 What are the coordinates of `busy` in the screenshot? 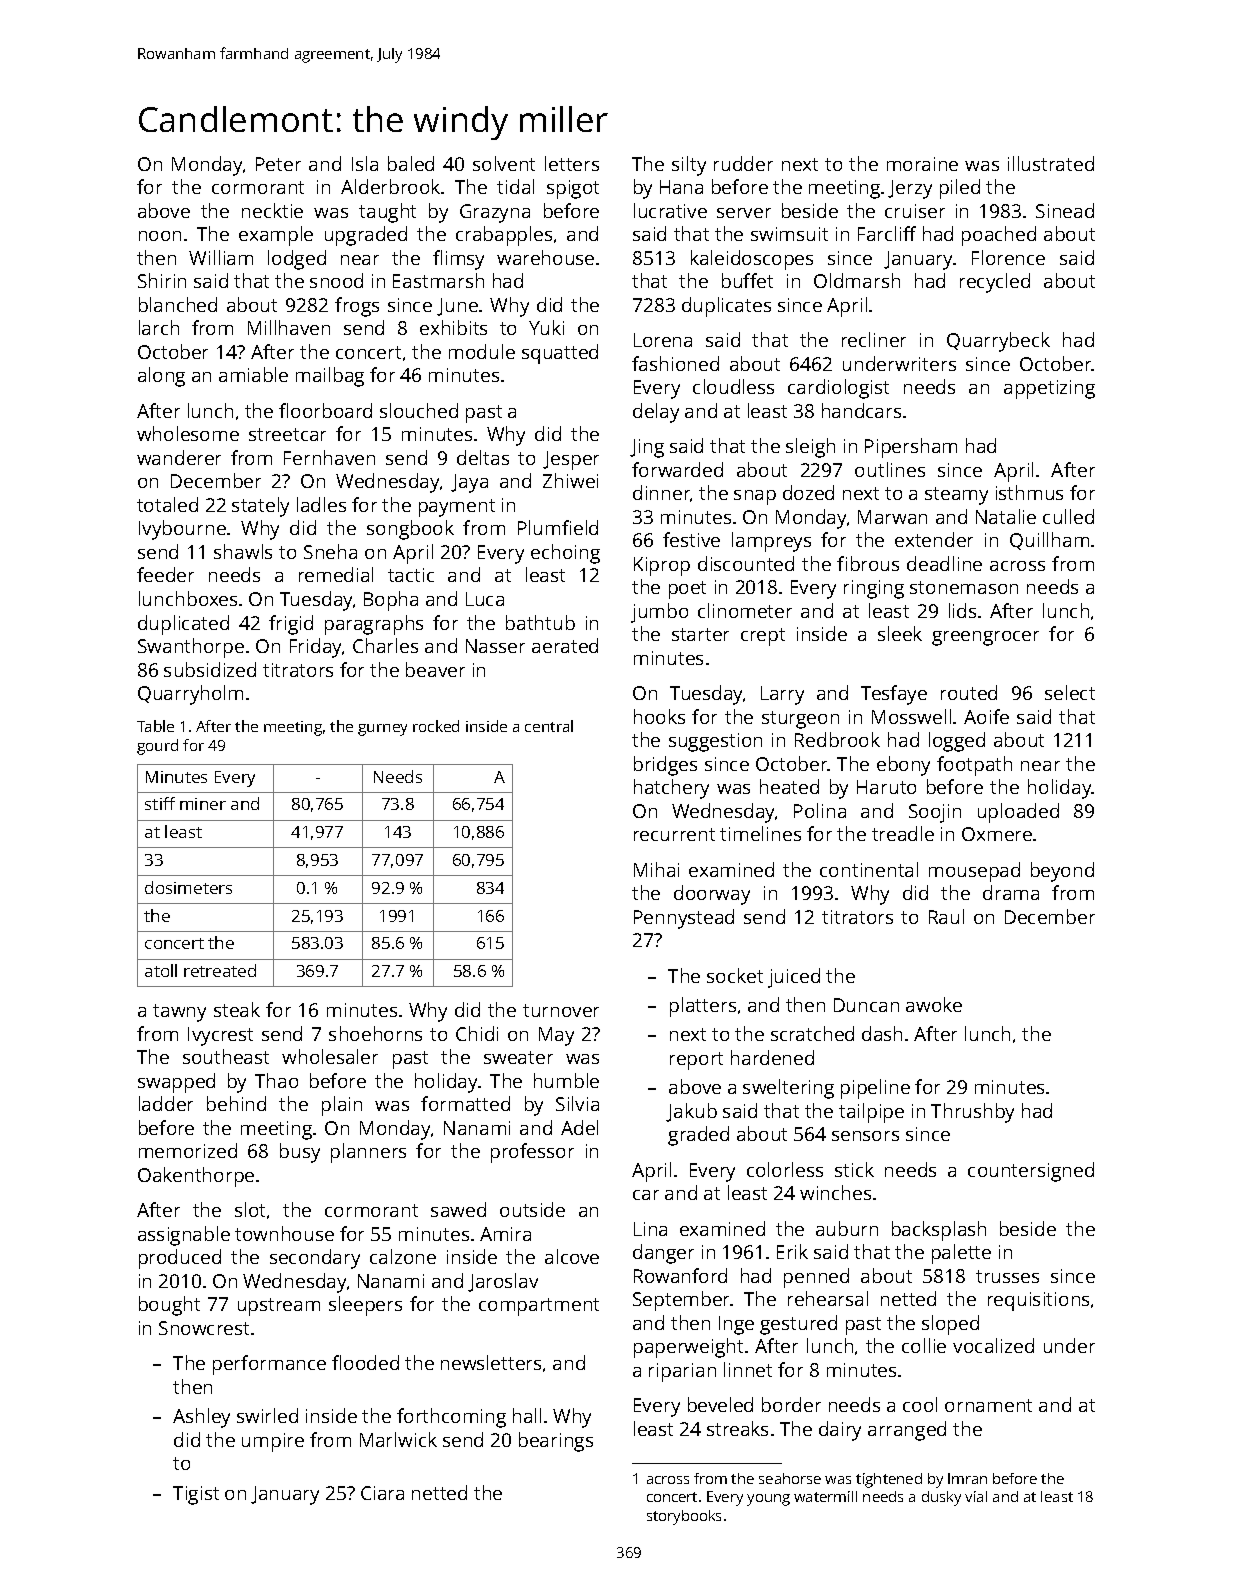 It's located at (300, 1153).
